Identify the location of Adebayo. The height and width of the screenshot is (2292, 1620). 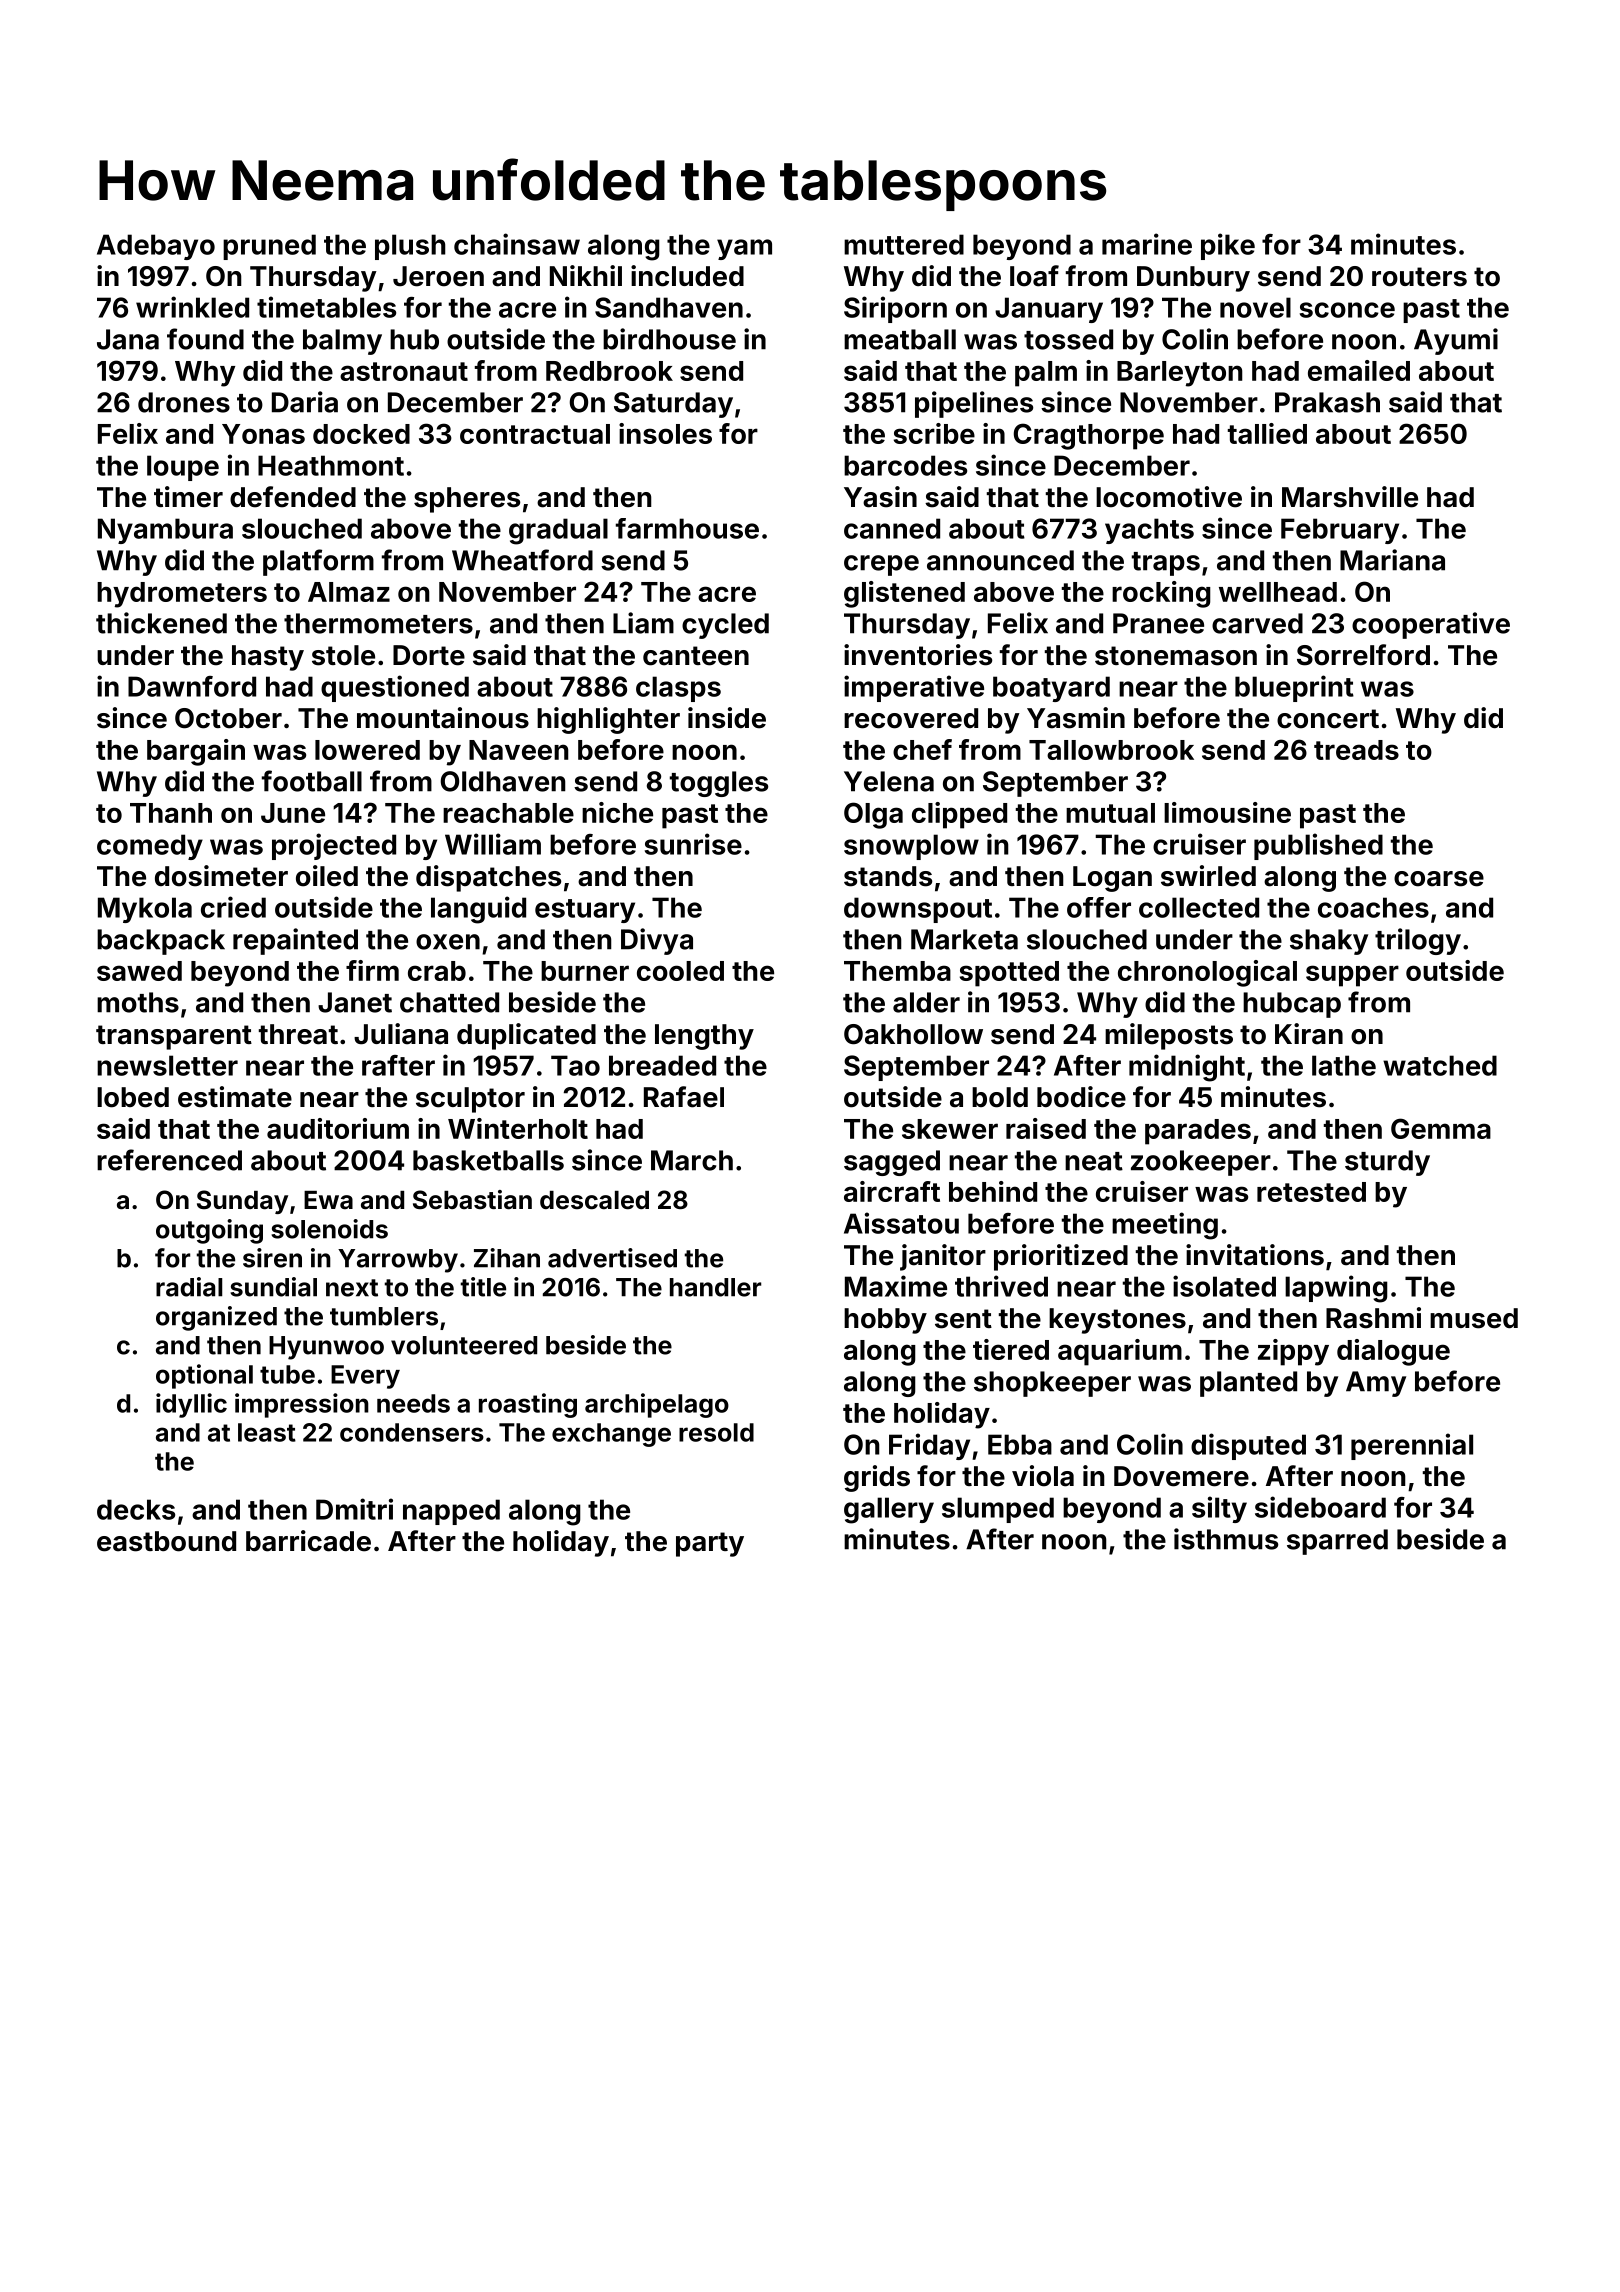
(156, 247).
